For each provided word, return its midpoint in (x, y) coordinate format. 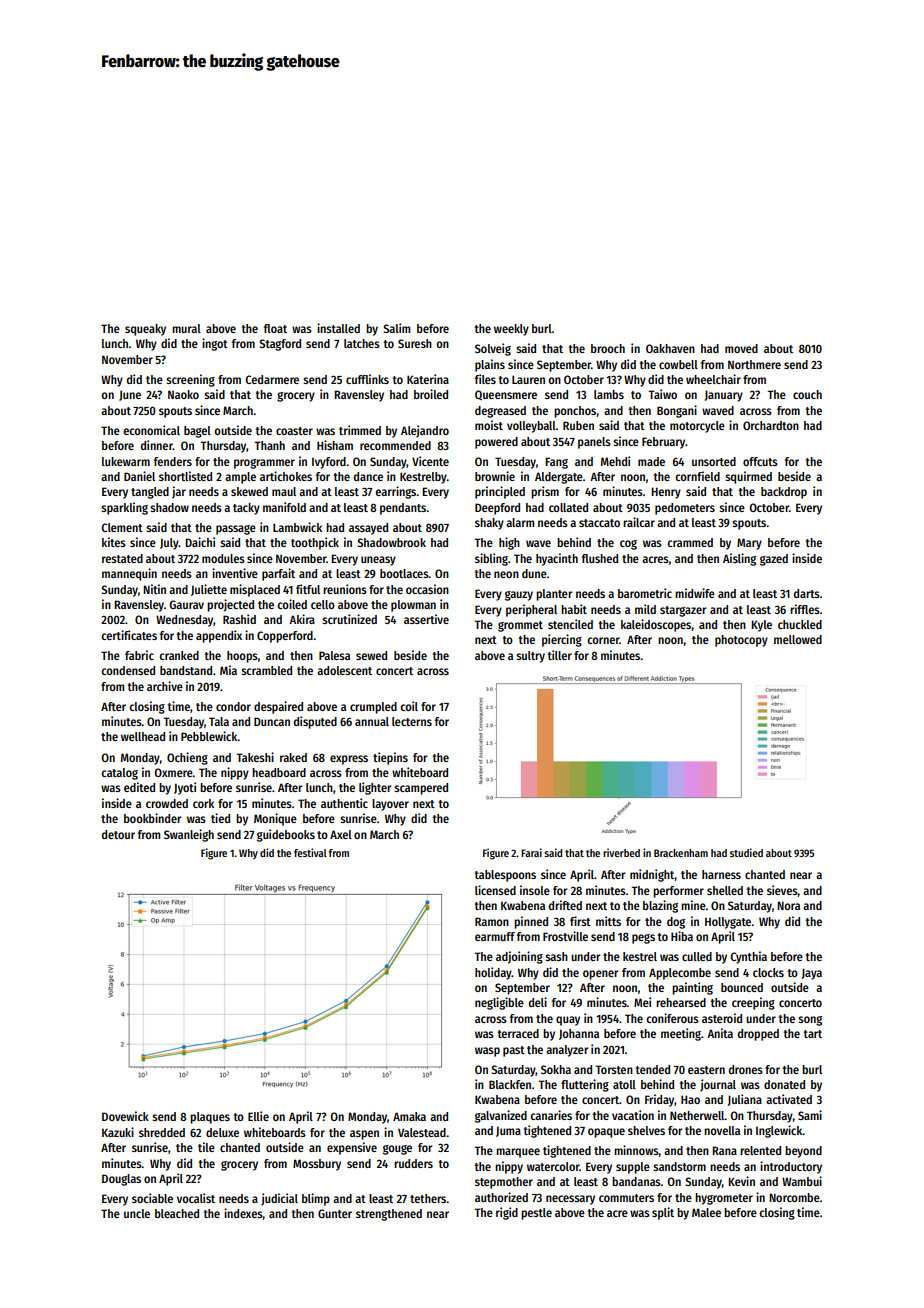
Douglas (121, 1180)
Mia (228, 670)
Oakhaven (670, 348)
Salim (397, 328)
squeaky (145, 330)
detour (118, 834)
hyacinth (557, 559)
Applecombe (680, 974)
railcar (639, 522)
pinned (531, 922)
